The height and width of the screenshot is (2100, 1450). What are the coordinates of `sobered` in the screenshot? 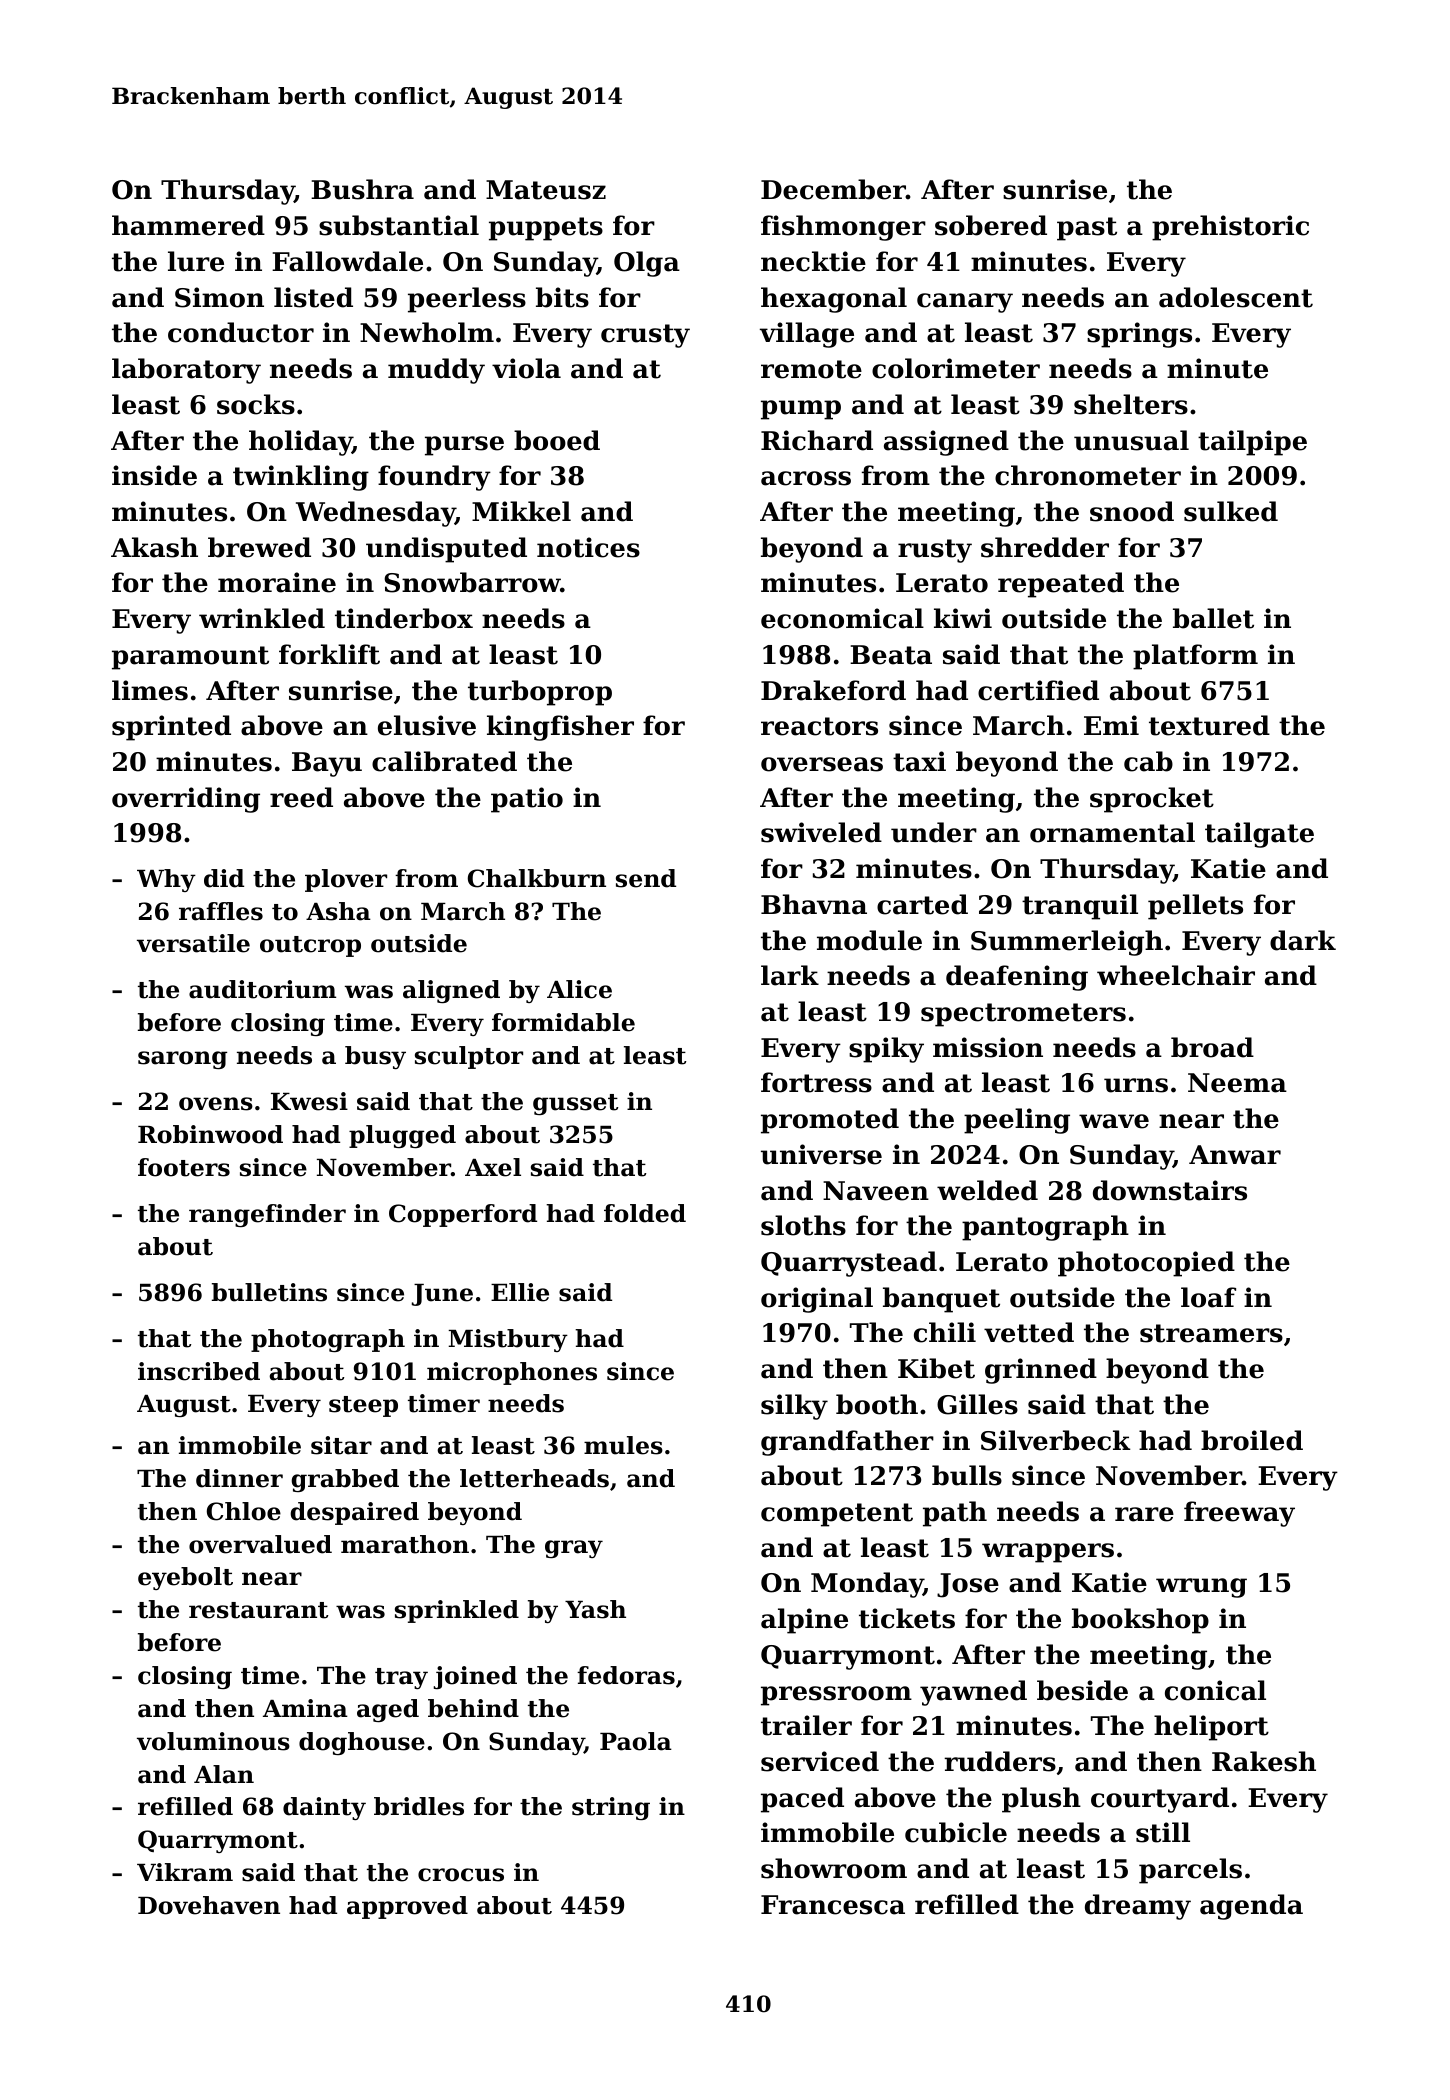 It's located at (991, 225).
